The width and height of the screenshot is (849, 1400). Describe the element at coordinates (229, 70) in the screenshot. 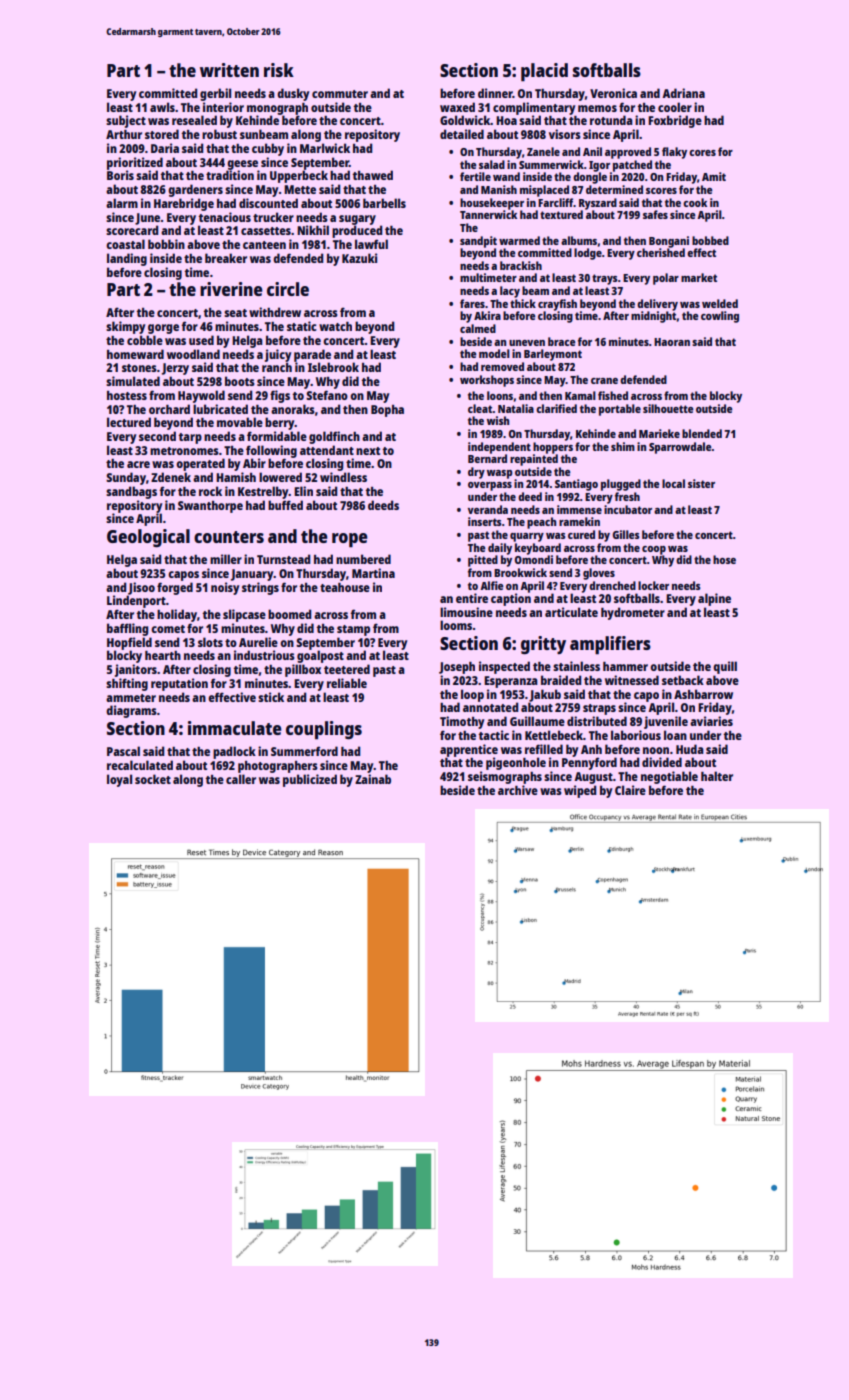

I see `written` at that location.
